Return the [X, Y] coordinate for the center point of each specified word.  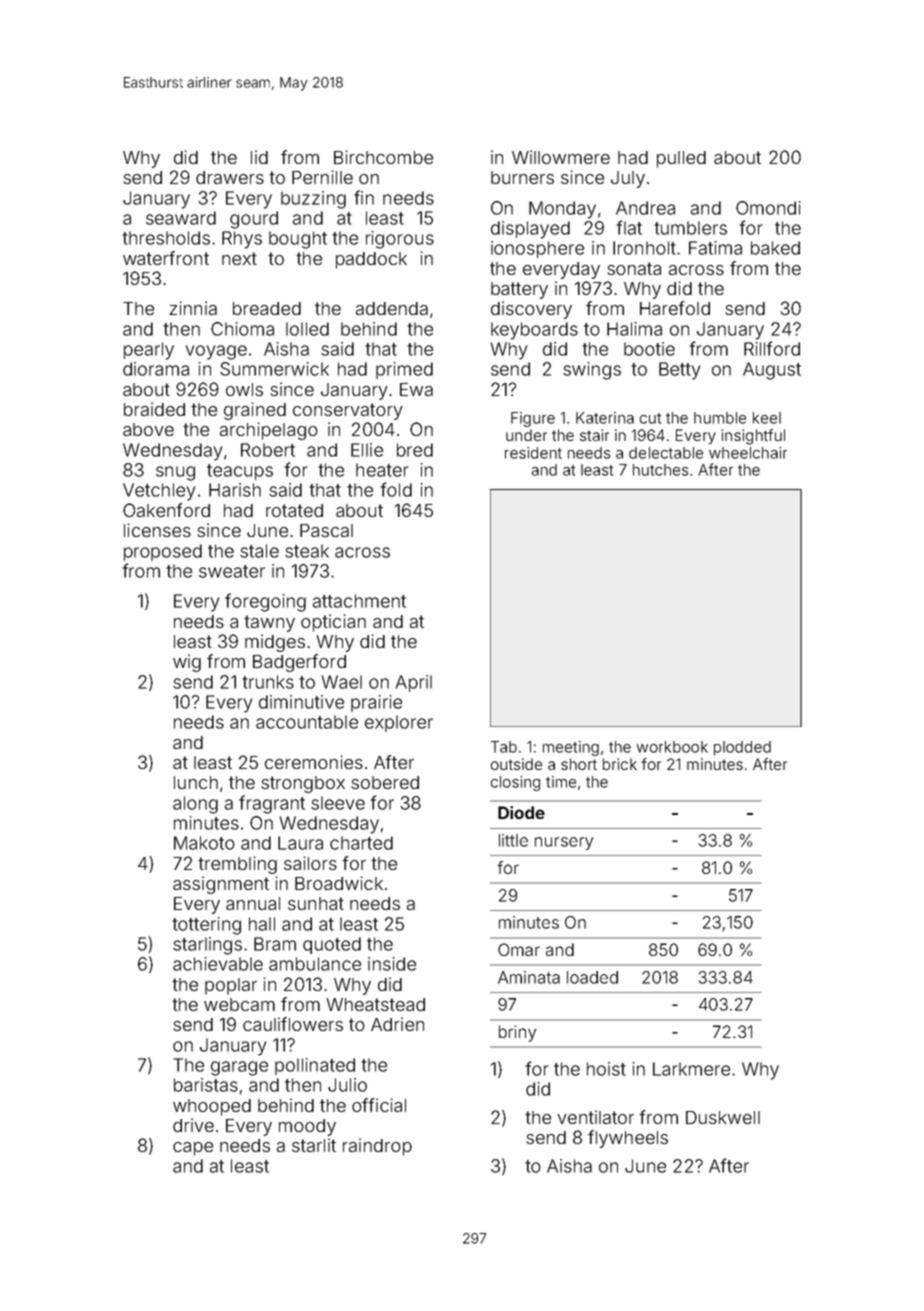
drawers [230, 177]
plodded [742, 748]
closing [515, 783]
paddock [371, 260]
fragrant [272, 804]
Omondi [768, 208]
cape [193, 1149]
